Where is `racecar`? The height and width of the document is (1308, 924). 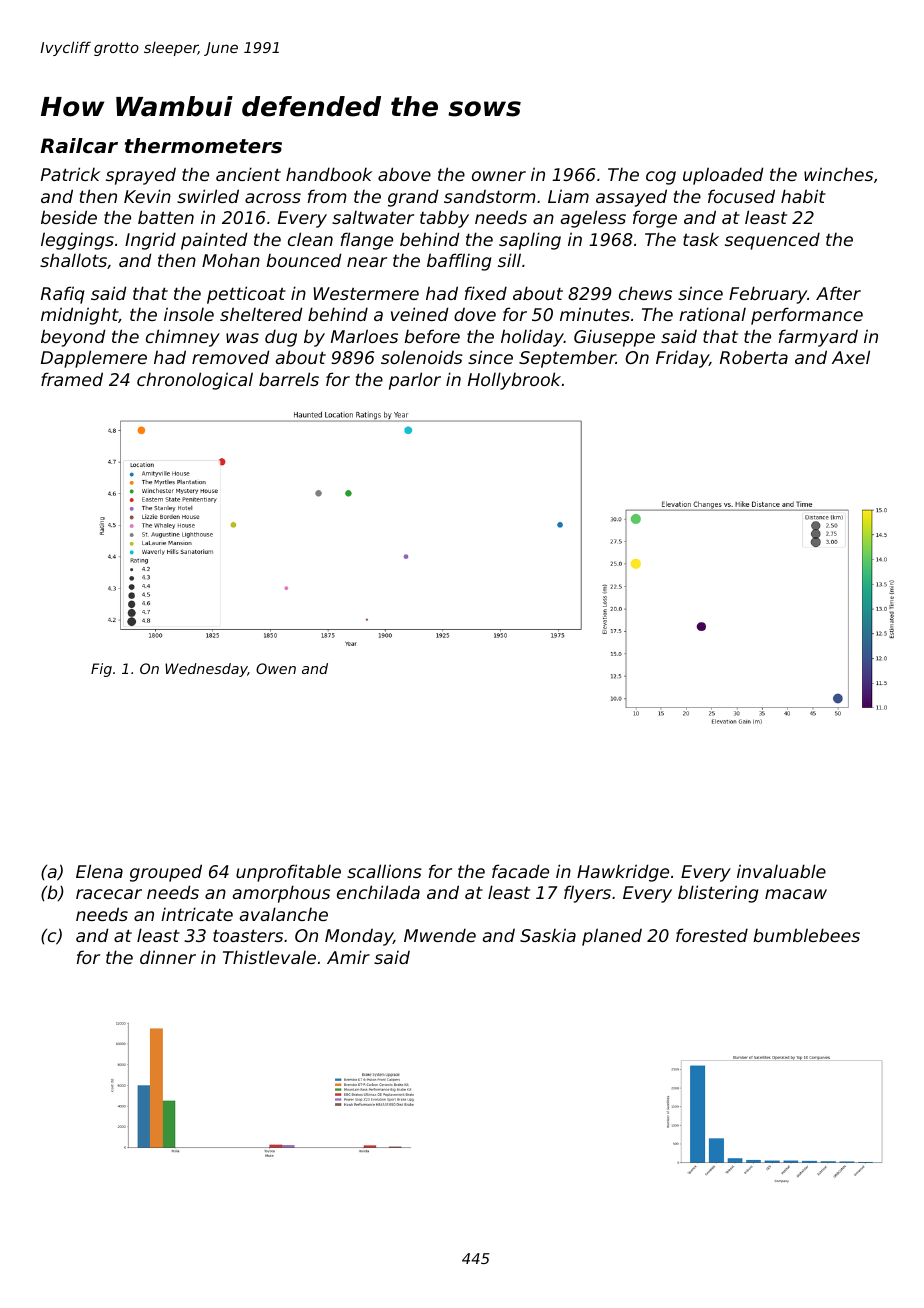 racecar is located at coordinates (109, 894).
